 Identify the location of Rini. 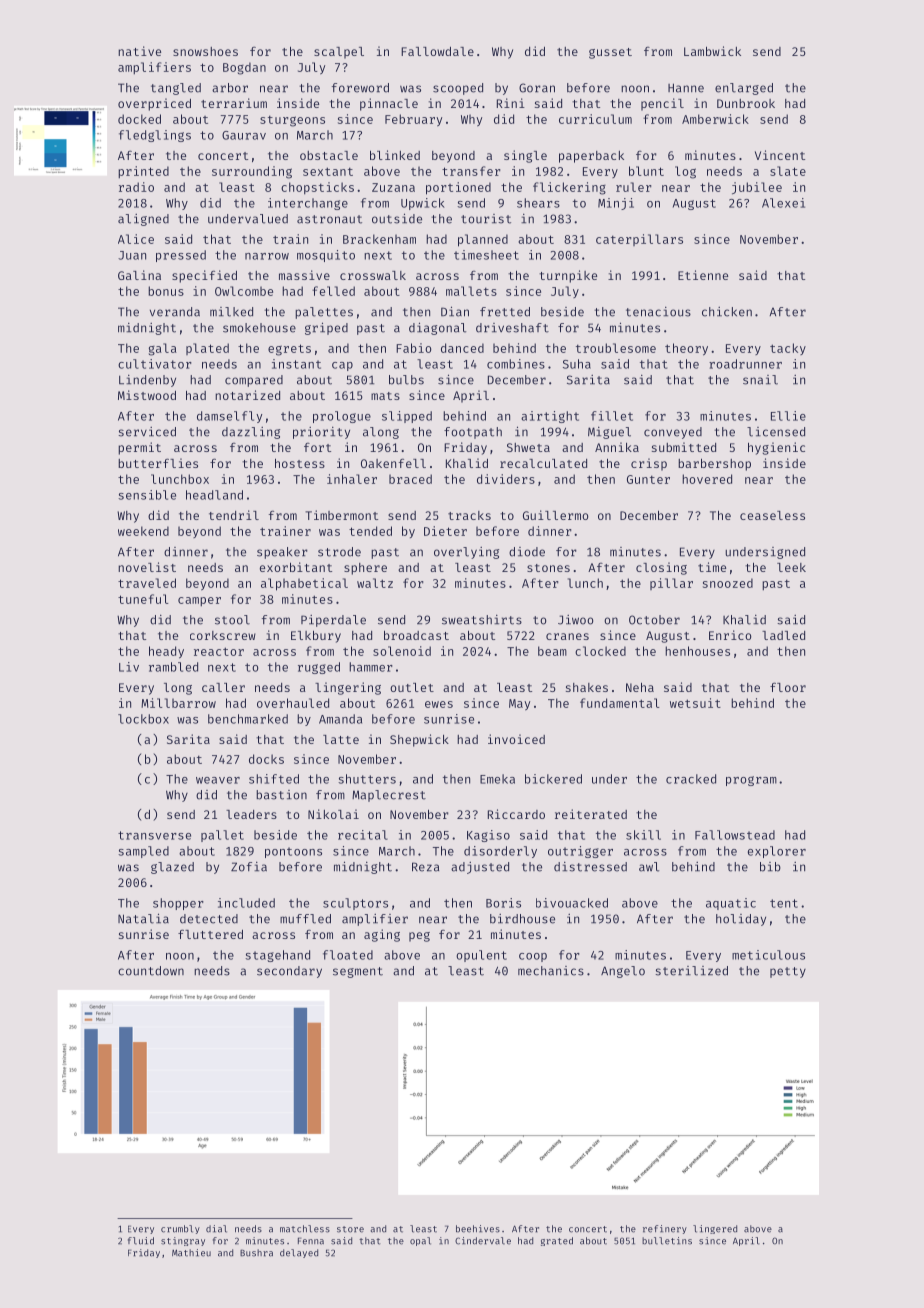
(511, 103).
